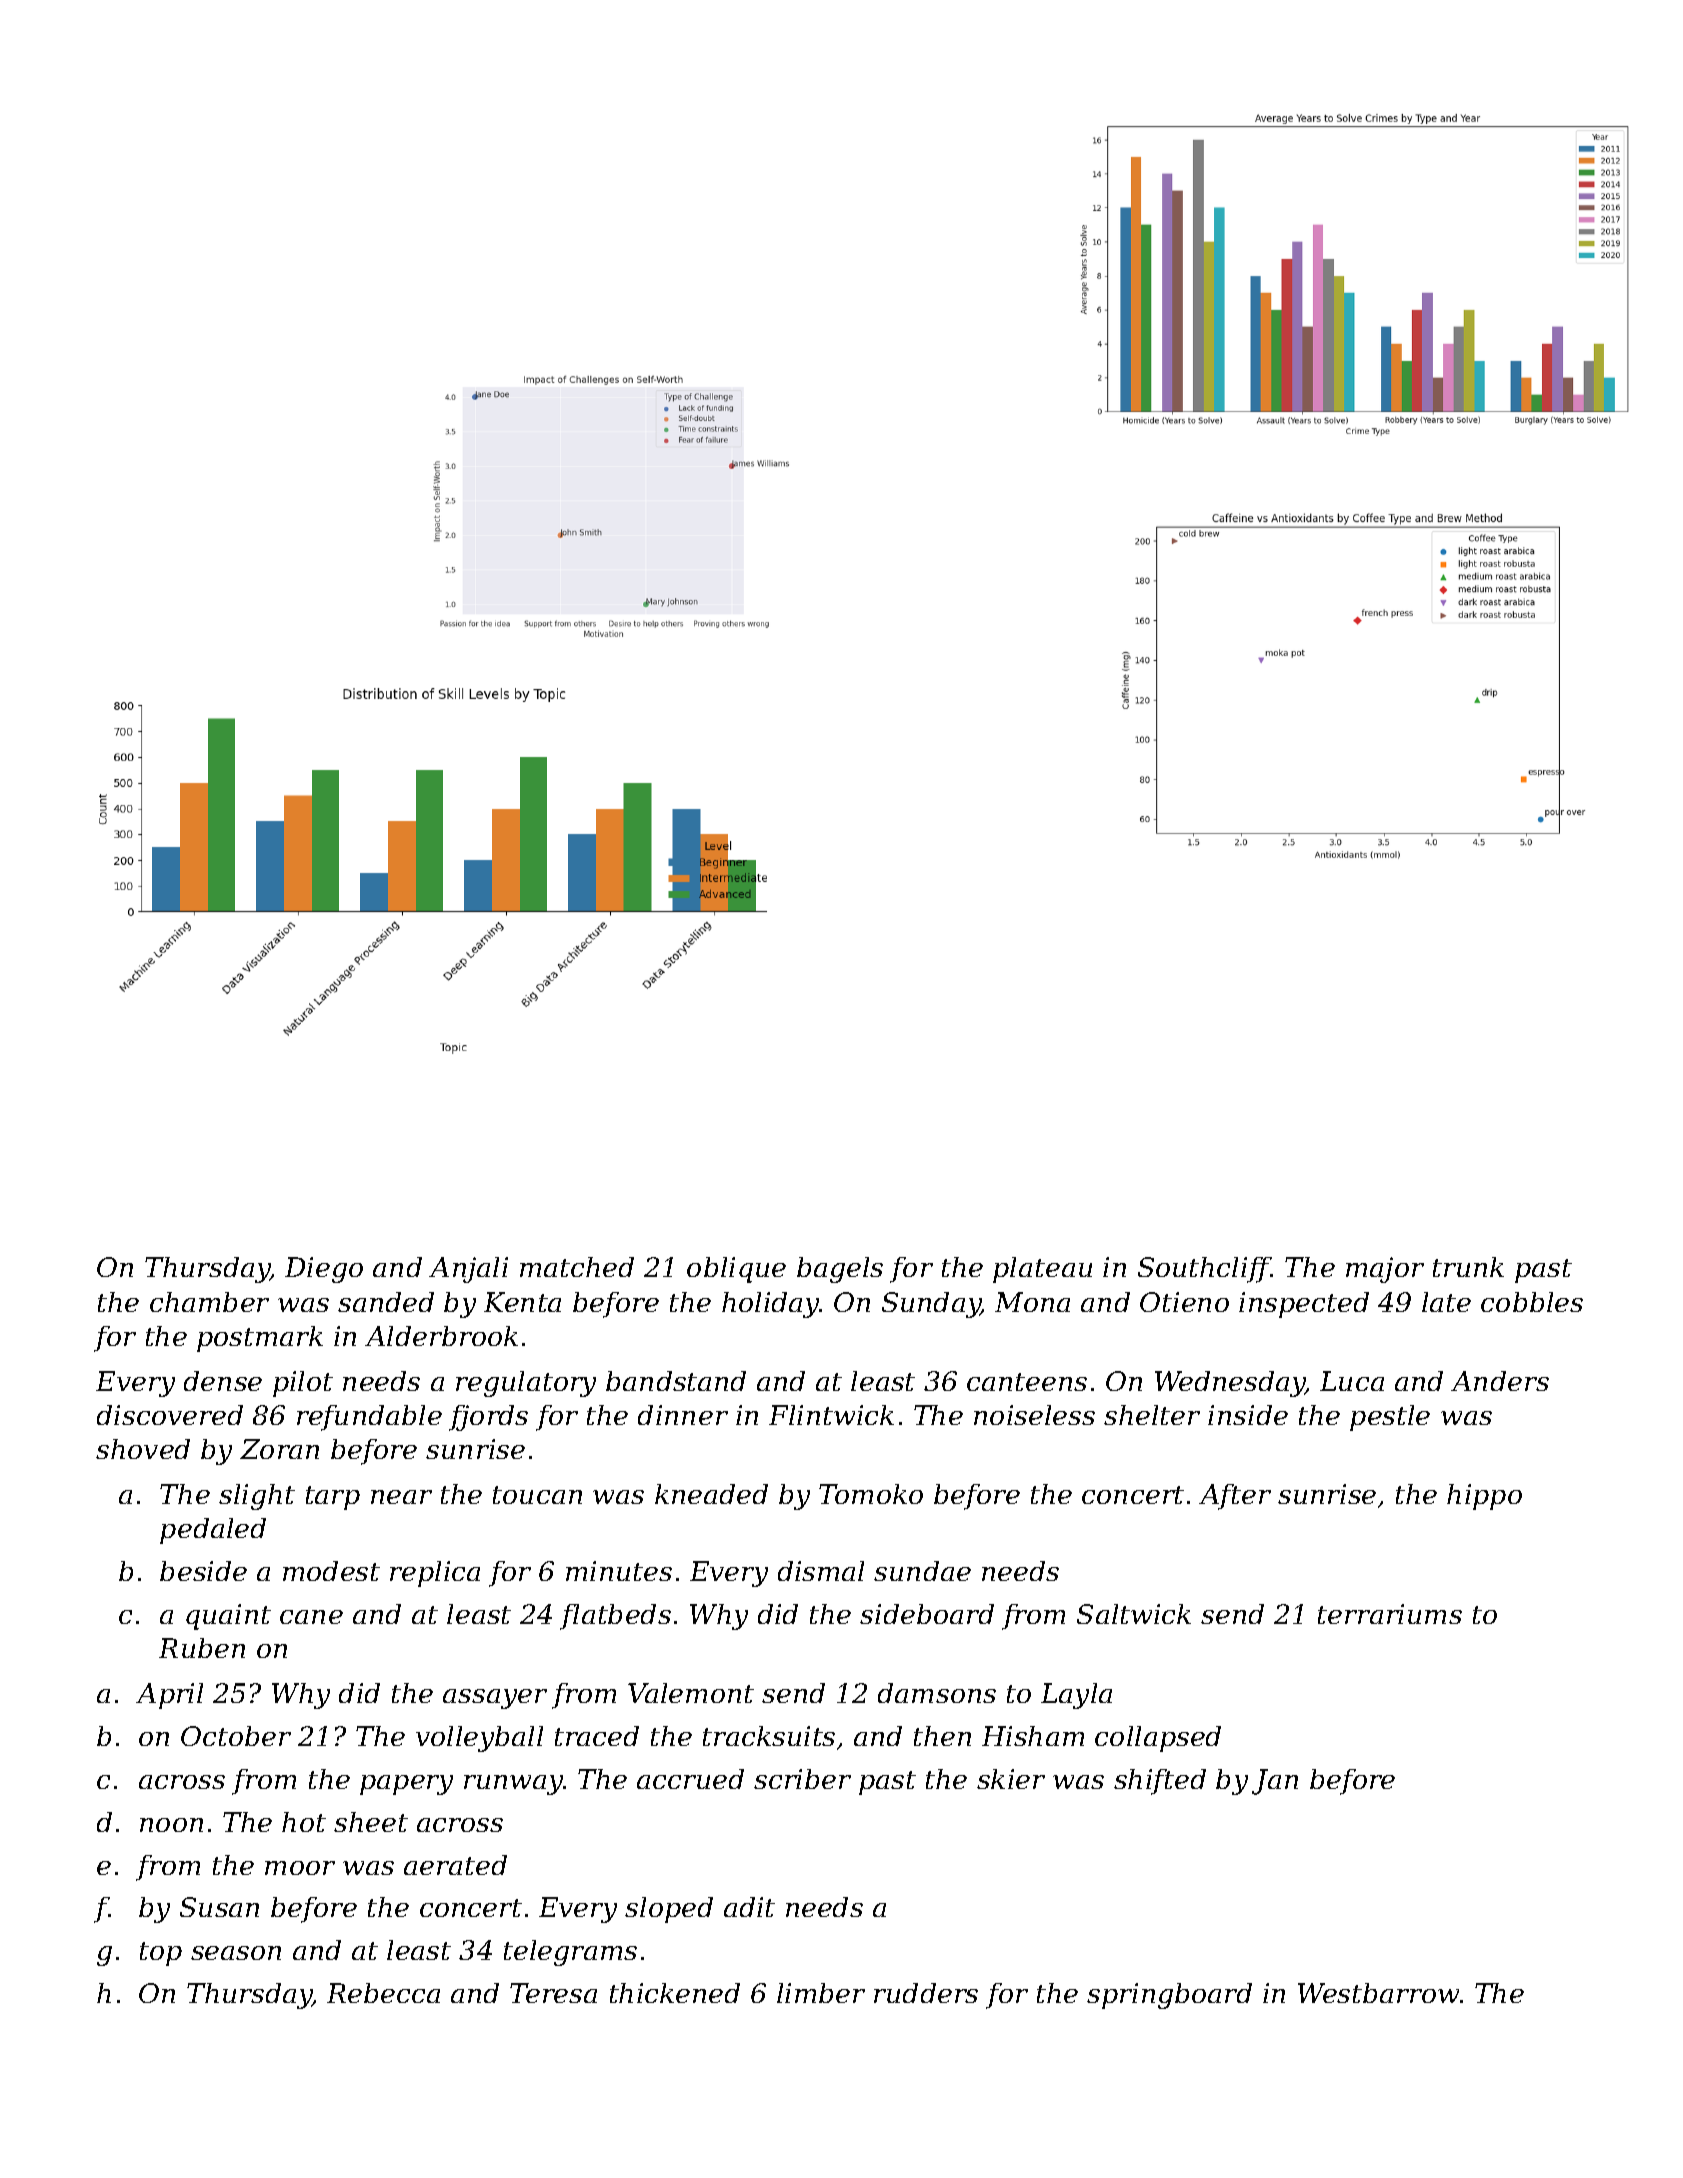 Image resolution: width=1683 pixels, height=2178 pixels. Describe the element at coordinates (821, 1993) in the screenshot. I see `limber` at that location.
